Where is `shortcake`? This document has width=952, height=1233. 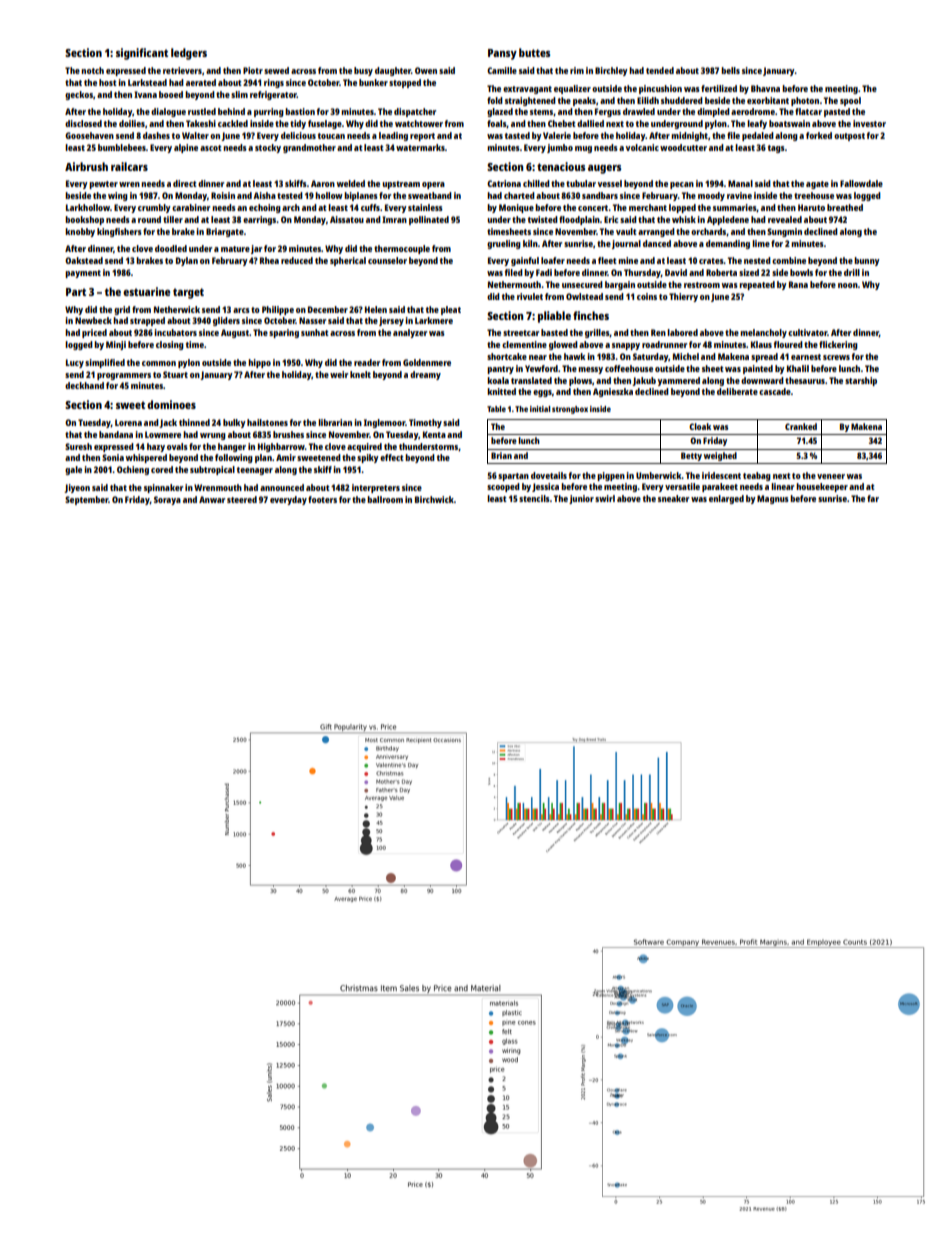
shortcake is located at coordinates (507, 356).
